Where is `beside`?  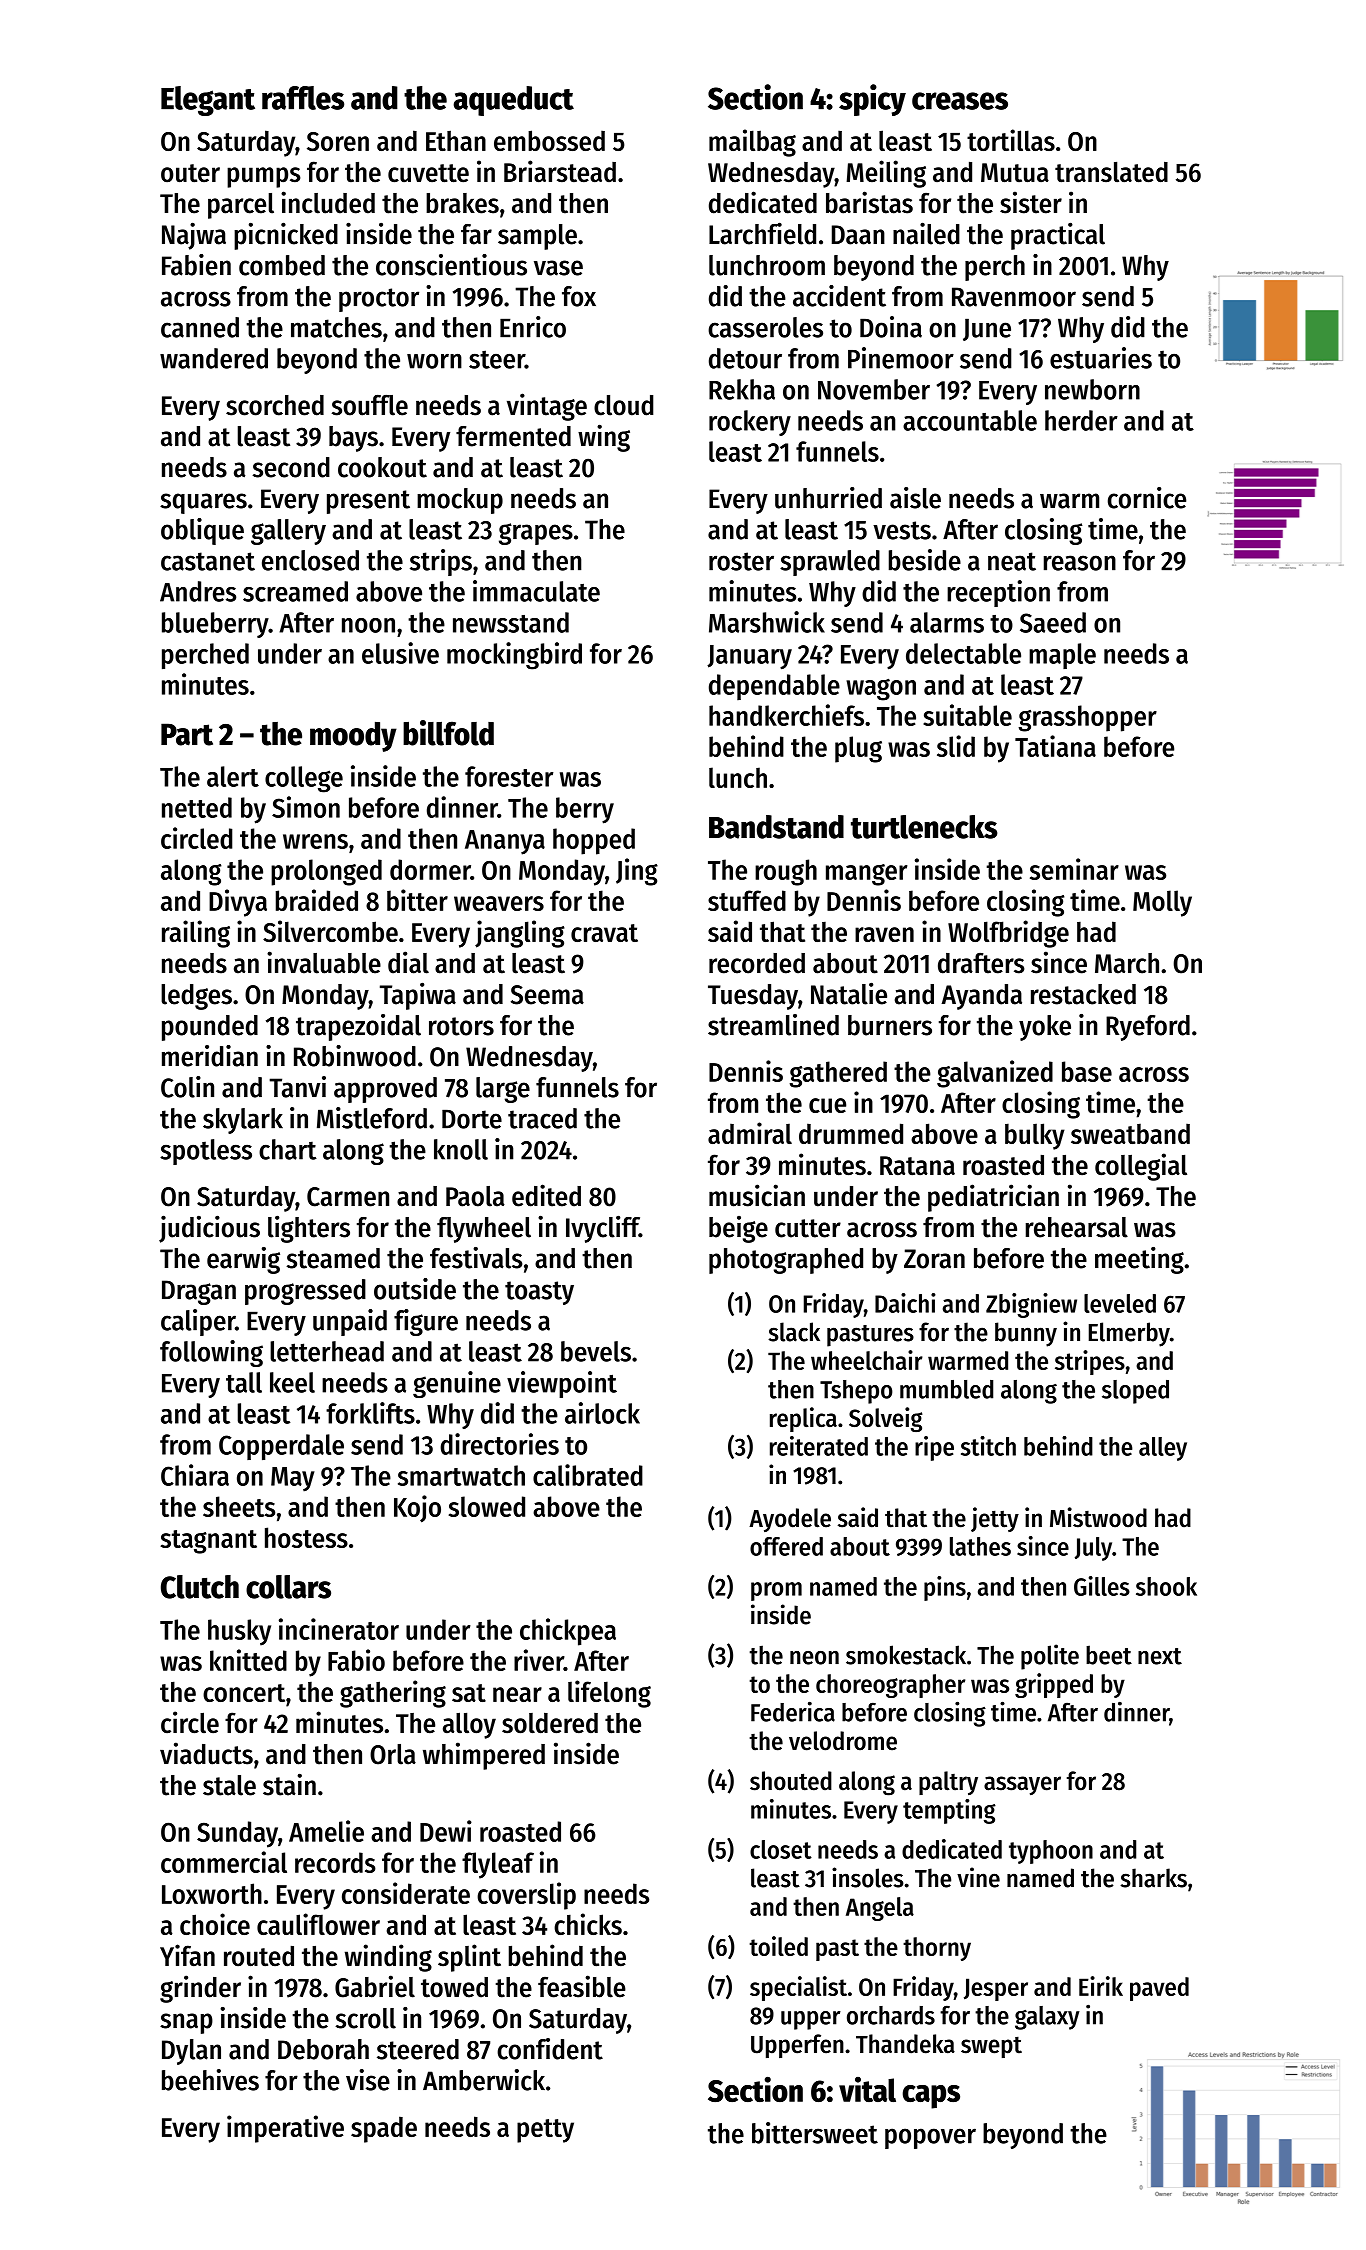
beside is located at coordinates (925, 560).
